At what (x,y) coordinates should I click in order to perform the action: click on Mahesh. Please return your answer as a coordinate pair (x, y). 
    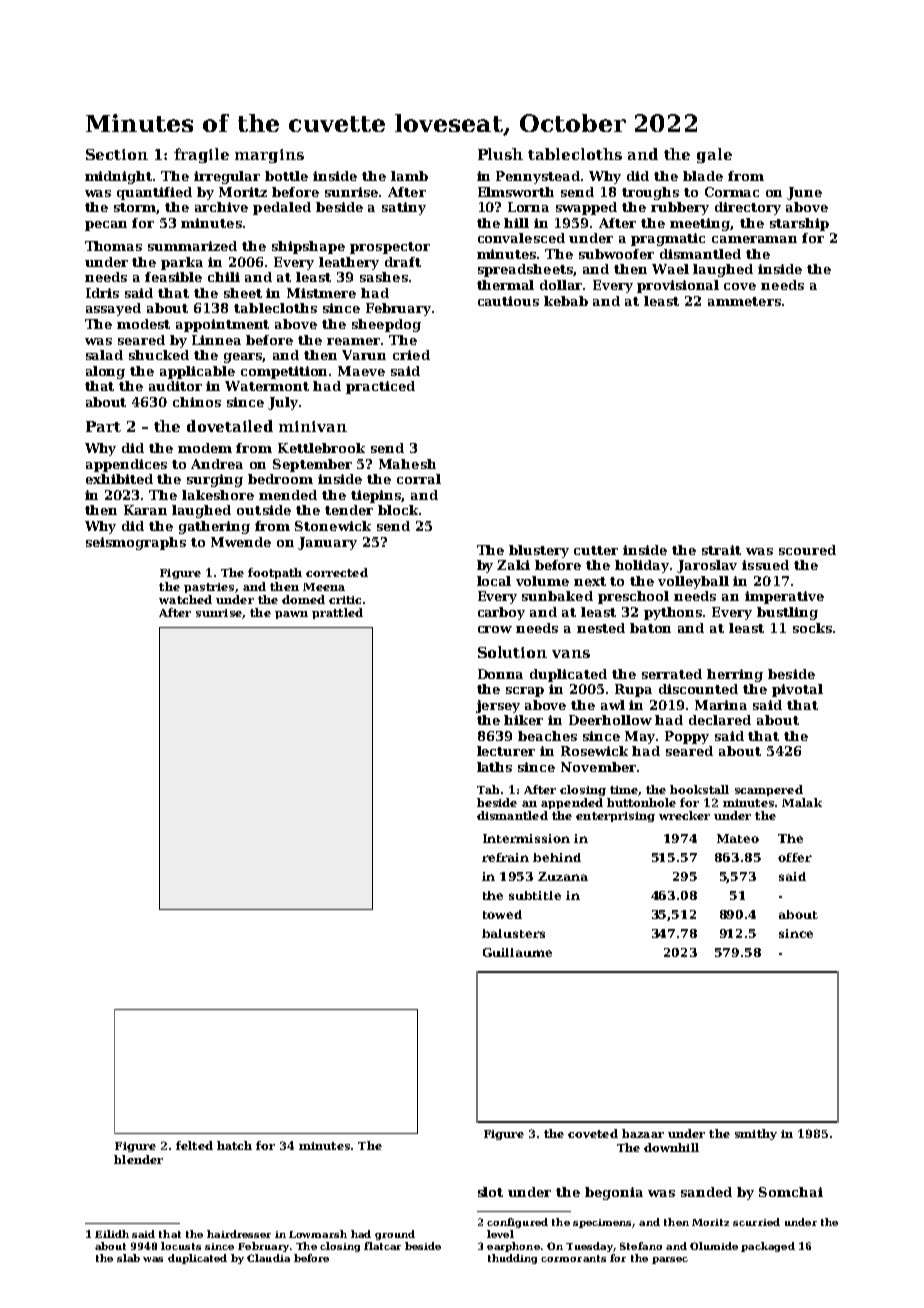
    Looking at the image, I should click on (407, 464).
